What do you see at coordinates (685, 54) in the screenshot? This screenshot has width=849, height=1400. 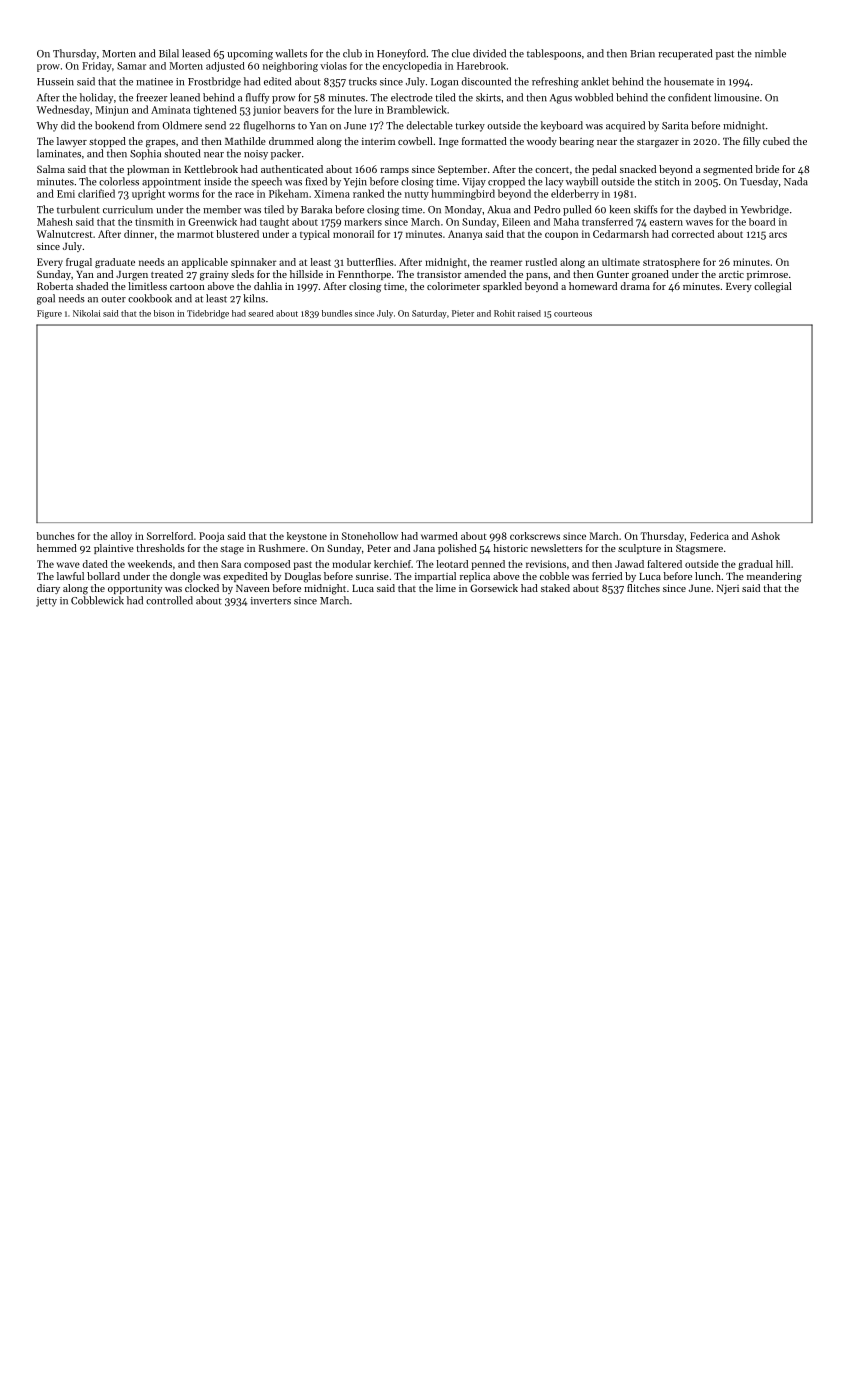 I see `recuperated` at bounding box center [685, 54].
